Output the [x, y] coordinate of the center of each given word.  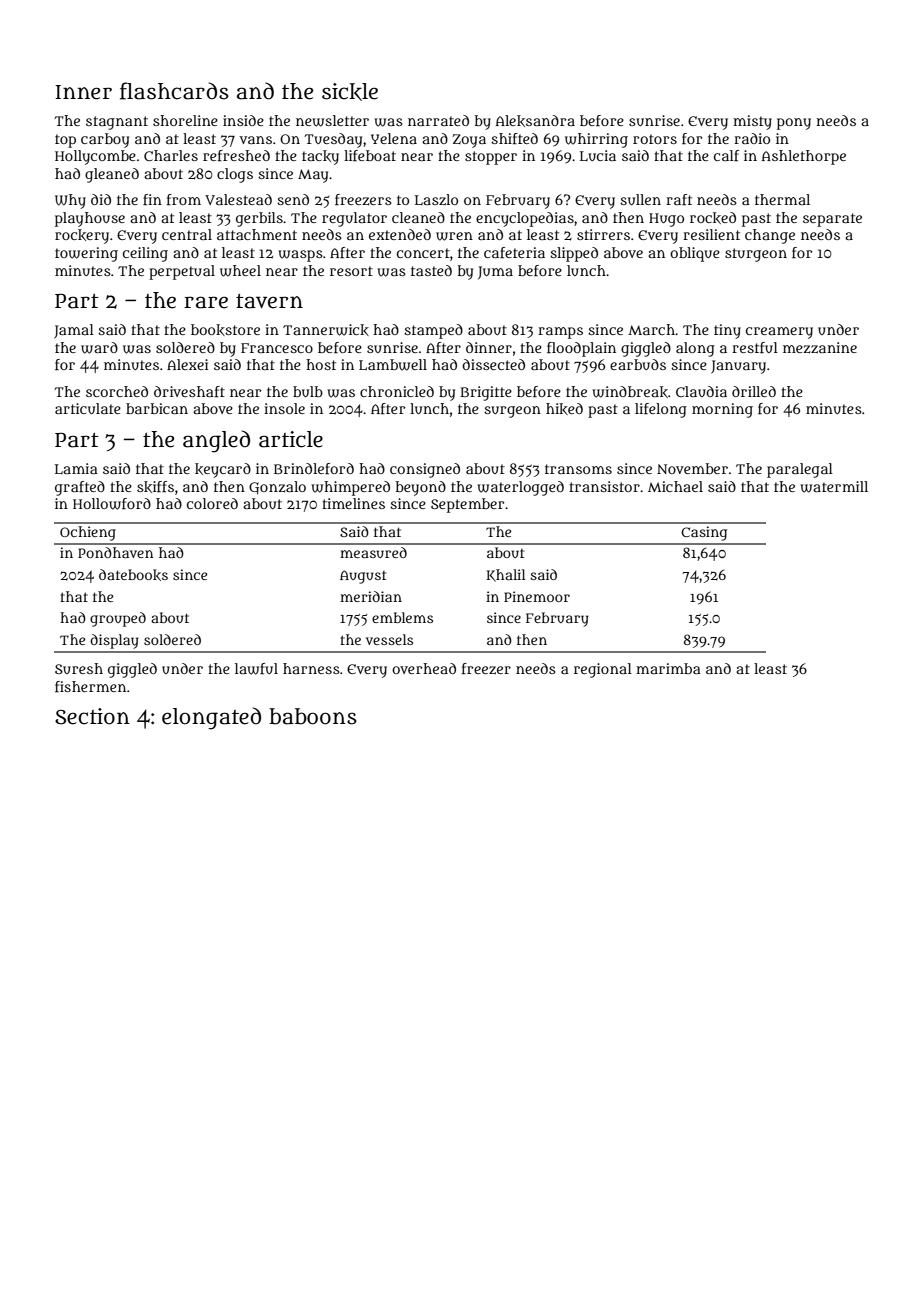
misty [752, 122]
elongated [211, 718]
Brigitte [486, 393]
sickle [350, 92]
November [692, 468]
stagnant [117, 123]
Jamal [74, 331]
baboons [313, 716]
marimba [668, 668]
